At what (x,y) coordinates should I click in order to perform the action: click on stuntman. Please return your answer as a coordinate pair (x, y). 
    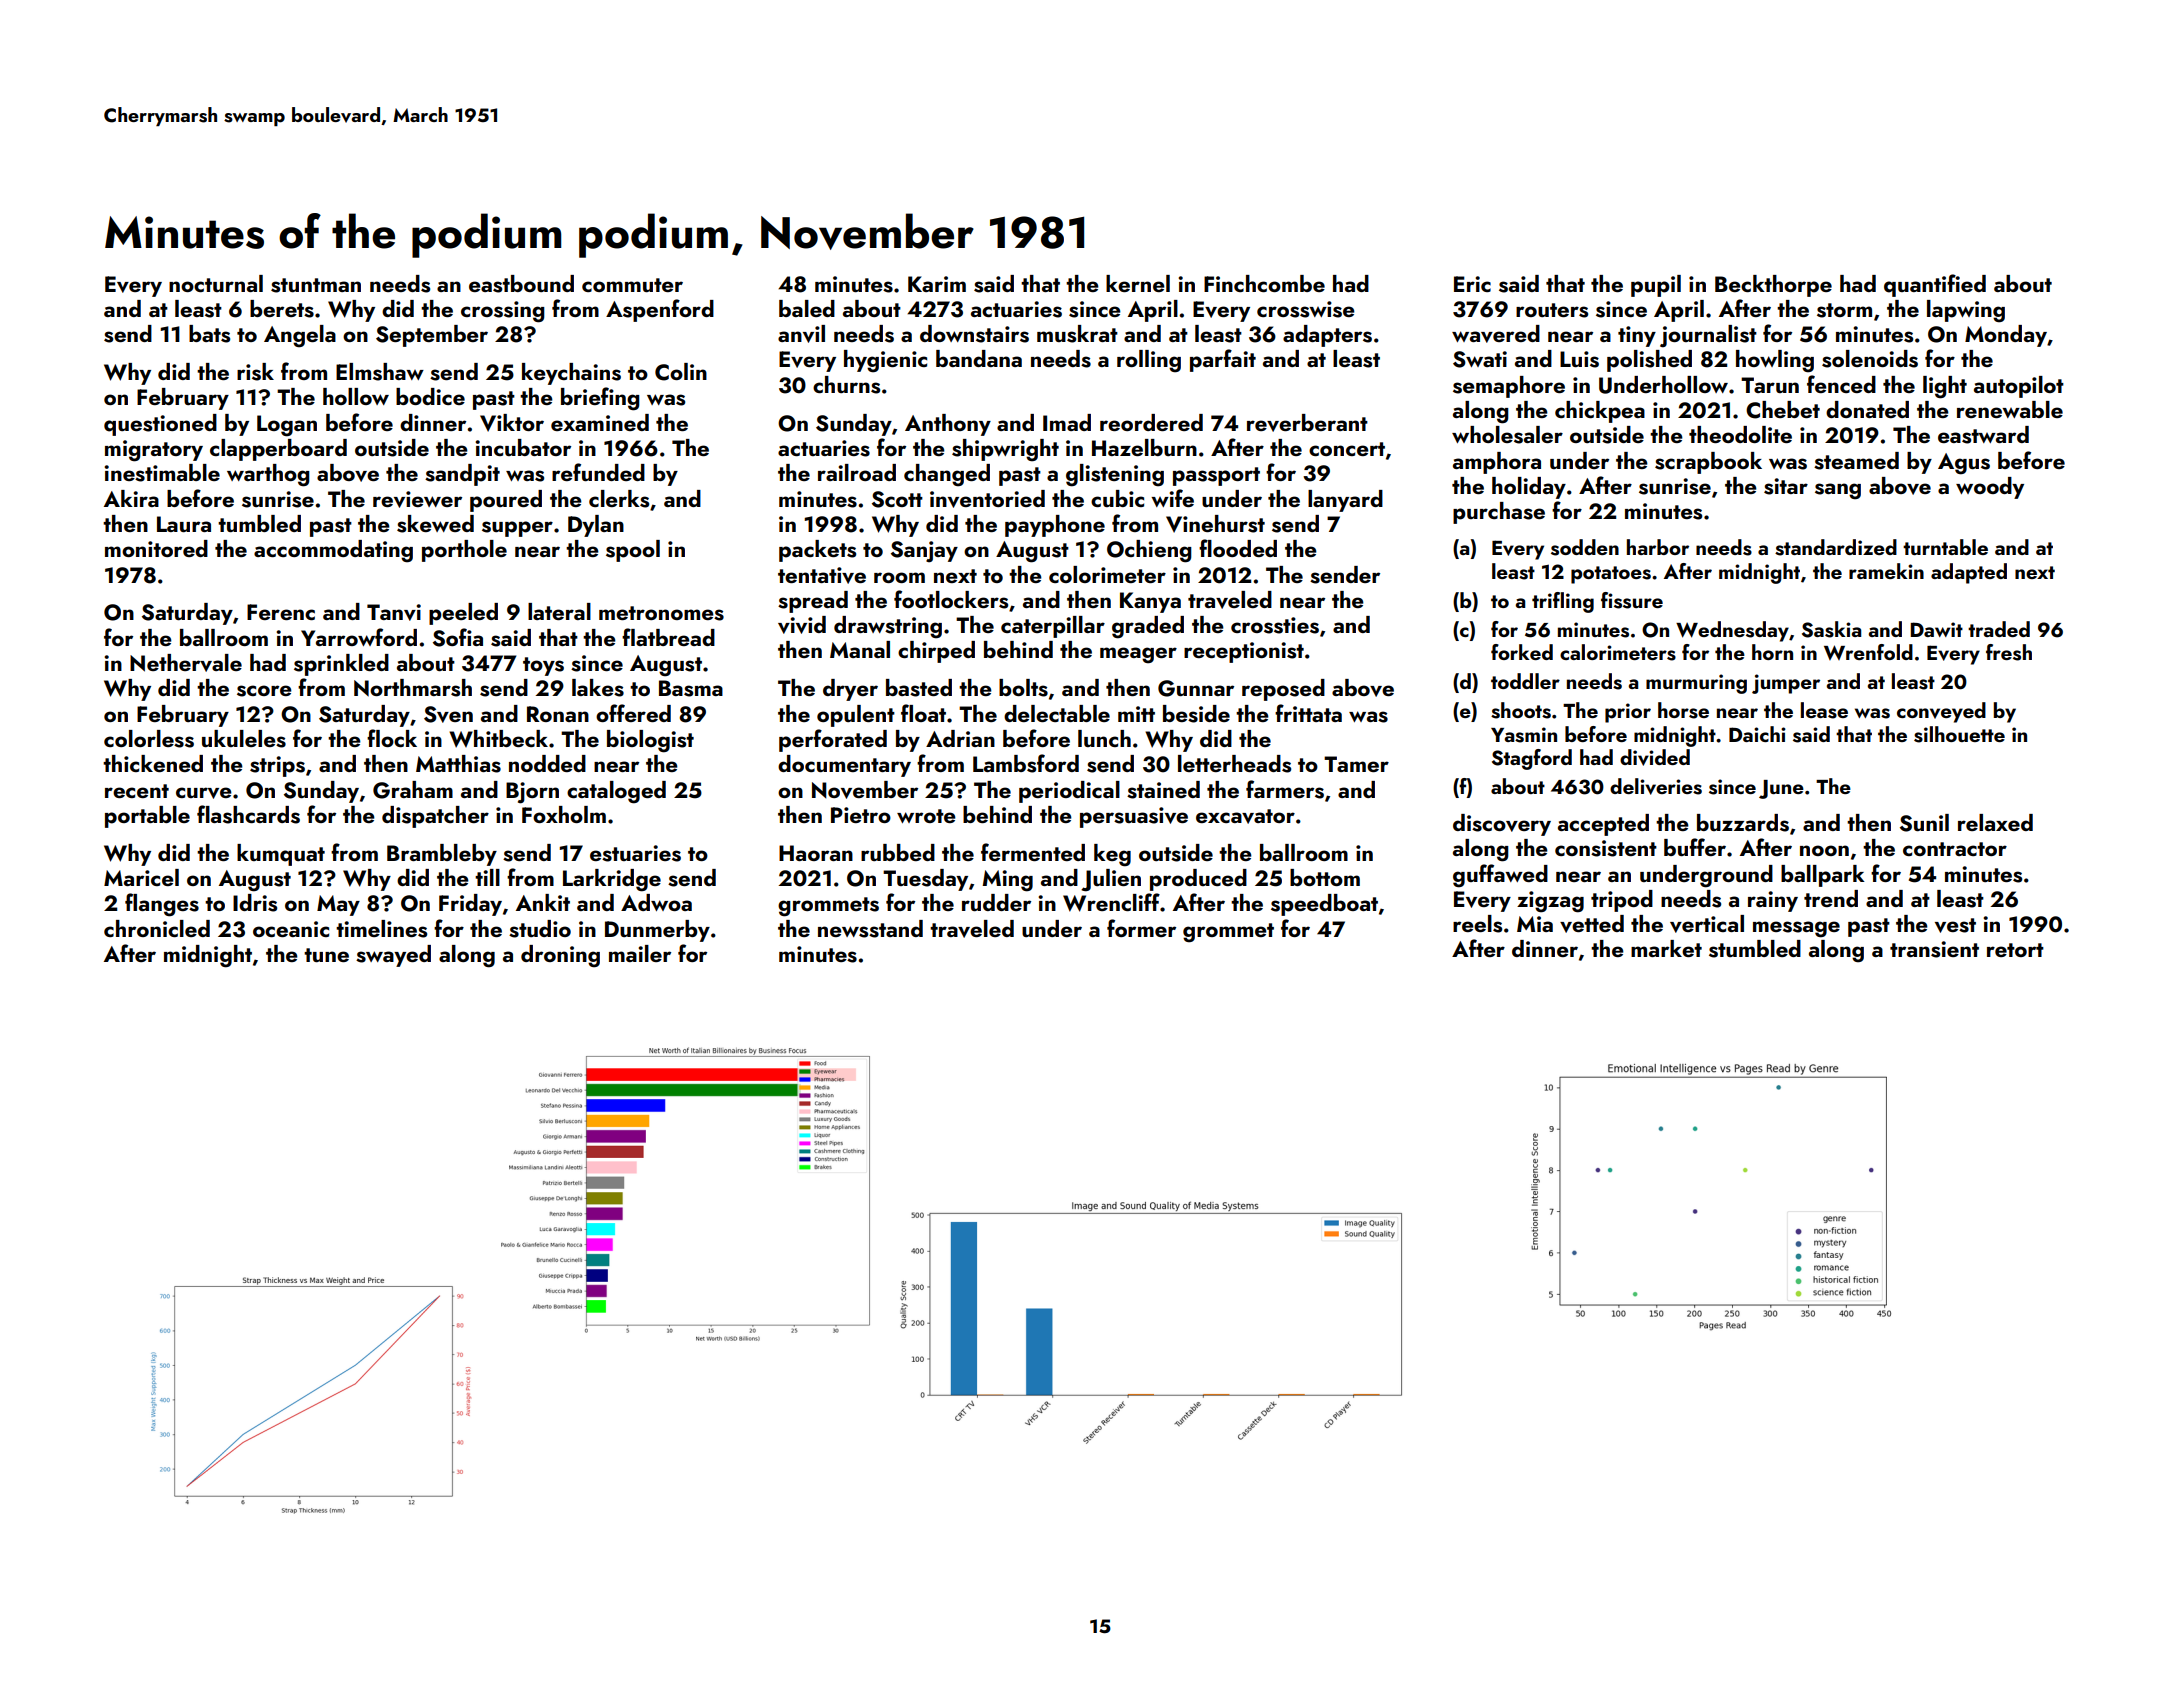
    Looking at the image, I should click on (316, 285).
